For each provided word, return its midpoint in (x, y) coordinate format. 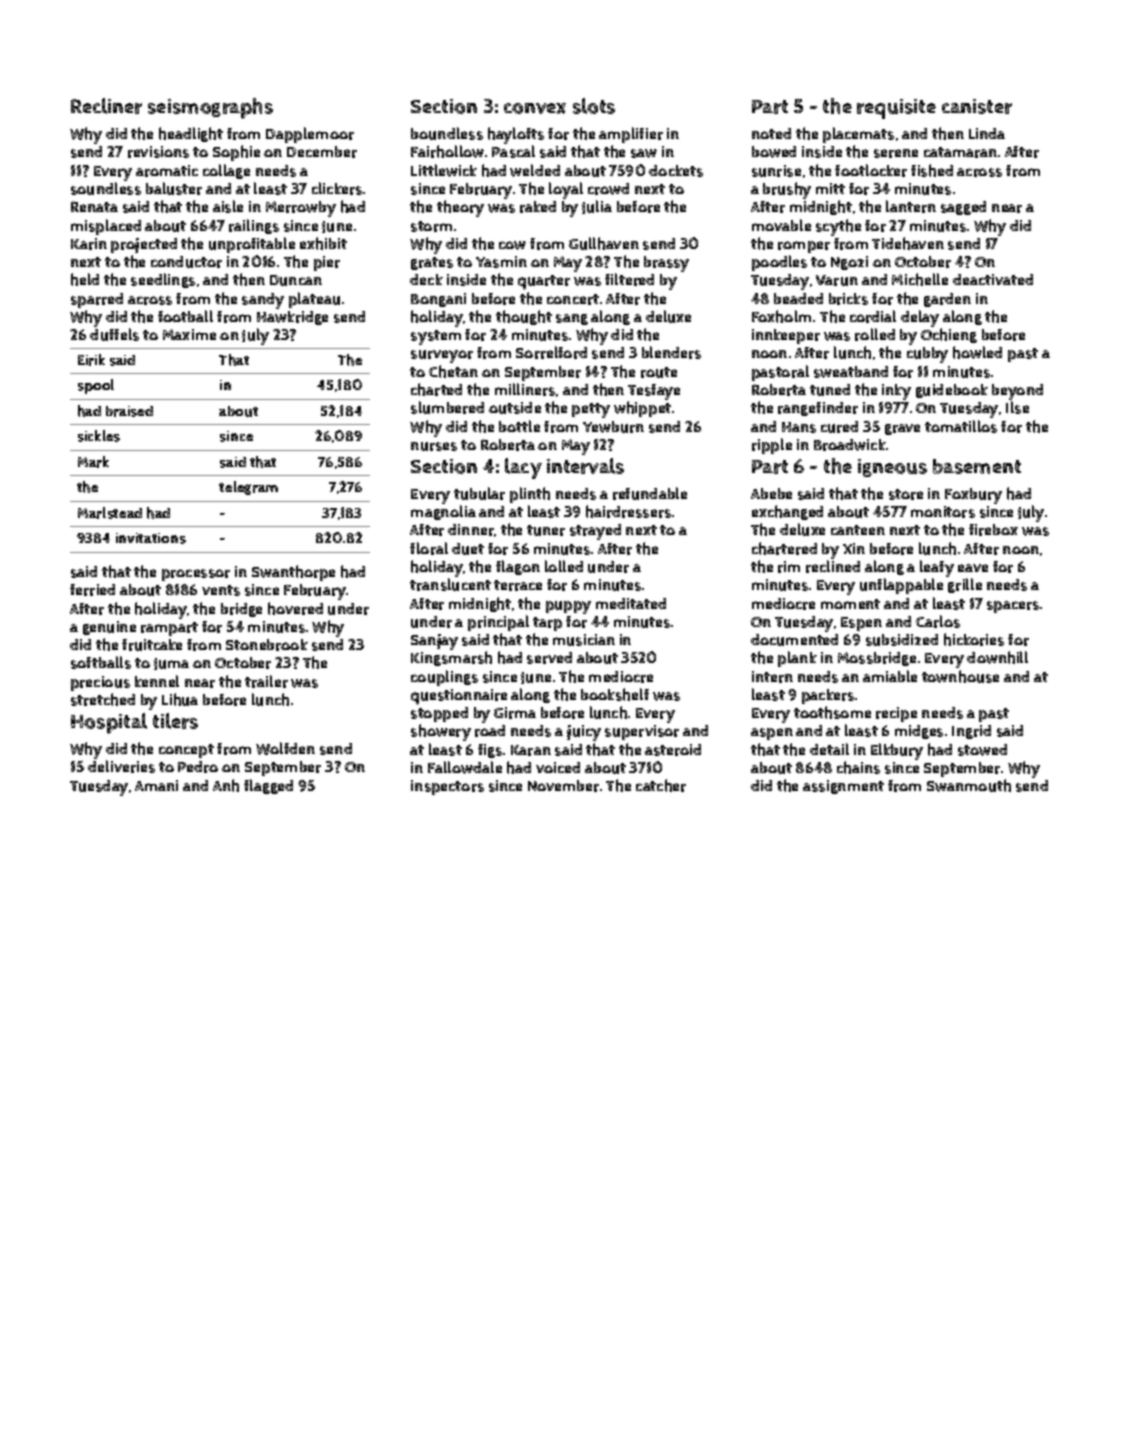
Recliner (106, 106)
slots (594, 106)
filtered (629, 279)
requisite (896, 109)
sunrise (776, 171)
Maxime (189, 334)
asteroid (673, 750)
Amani (156, 785)
